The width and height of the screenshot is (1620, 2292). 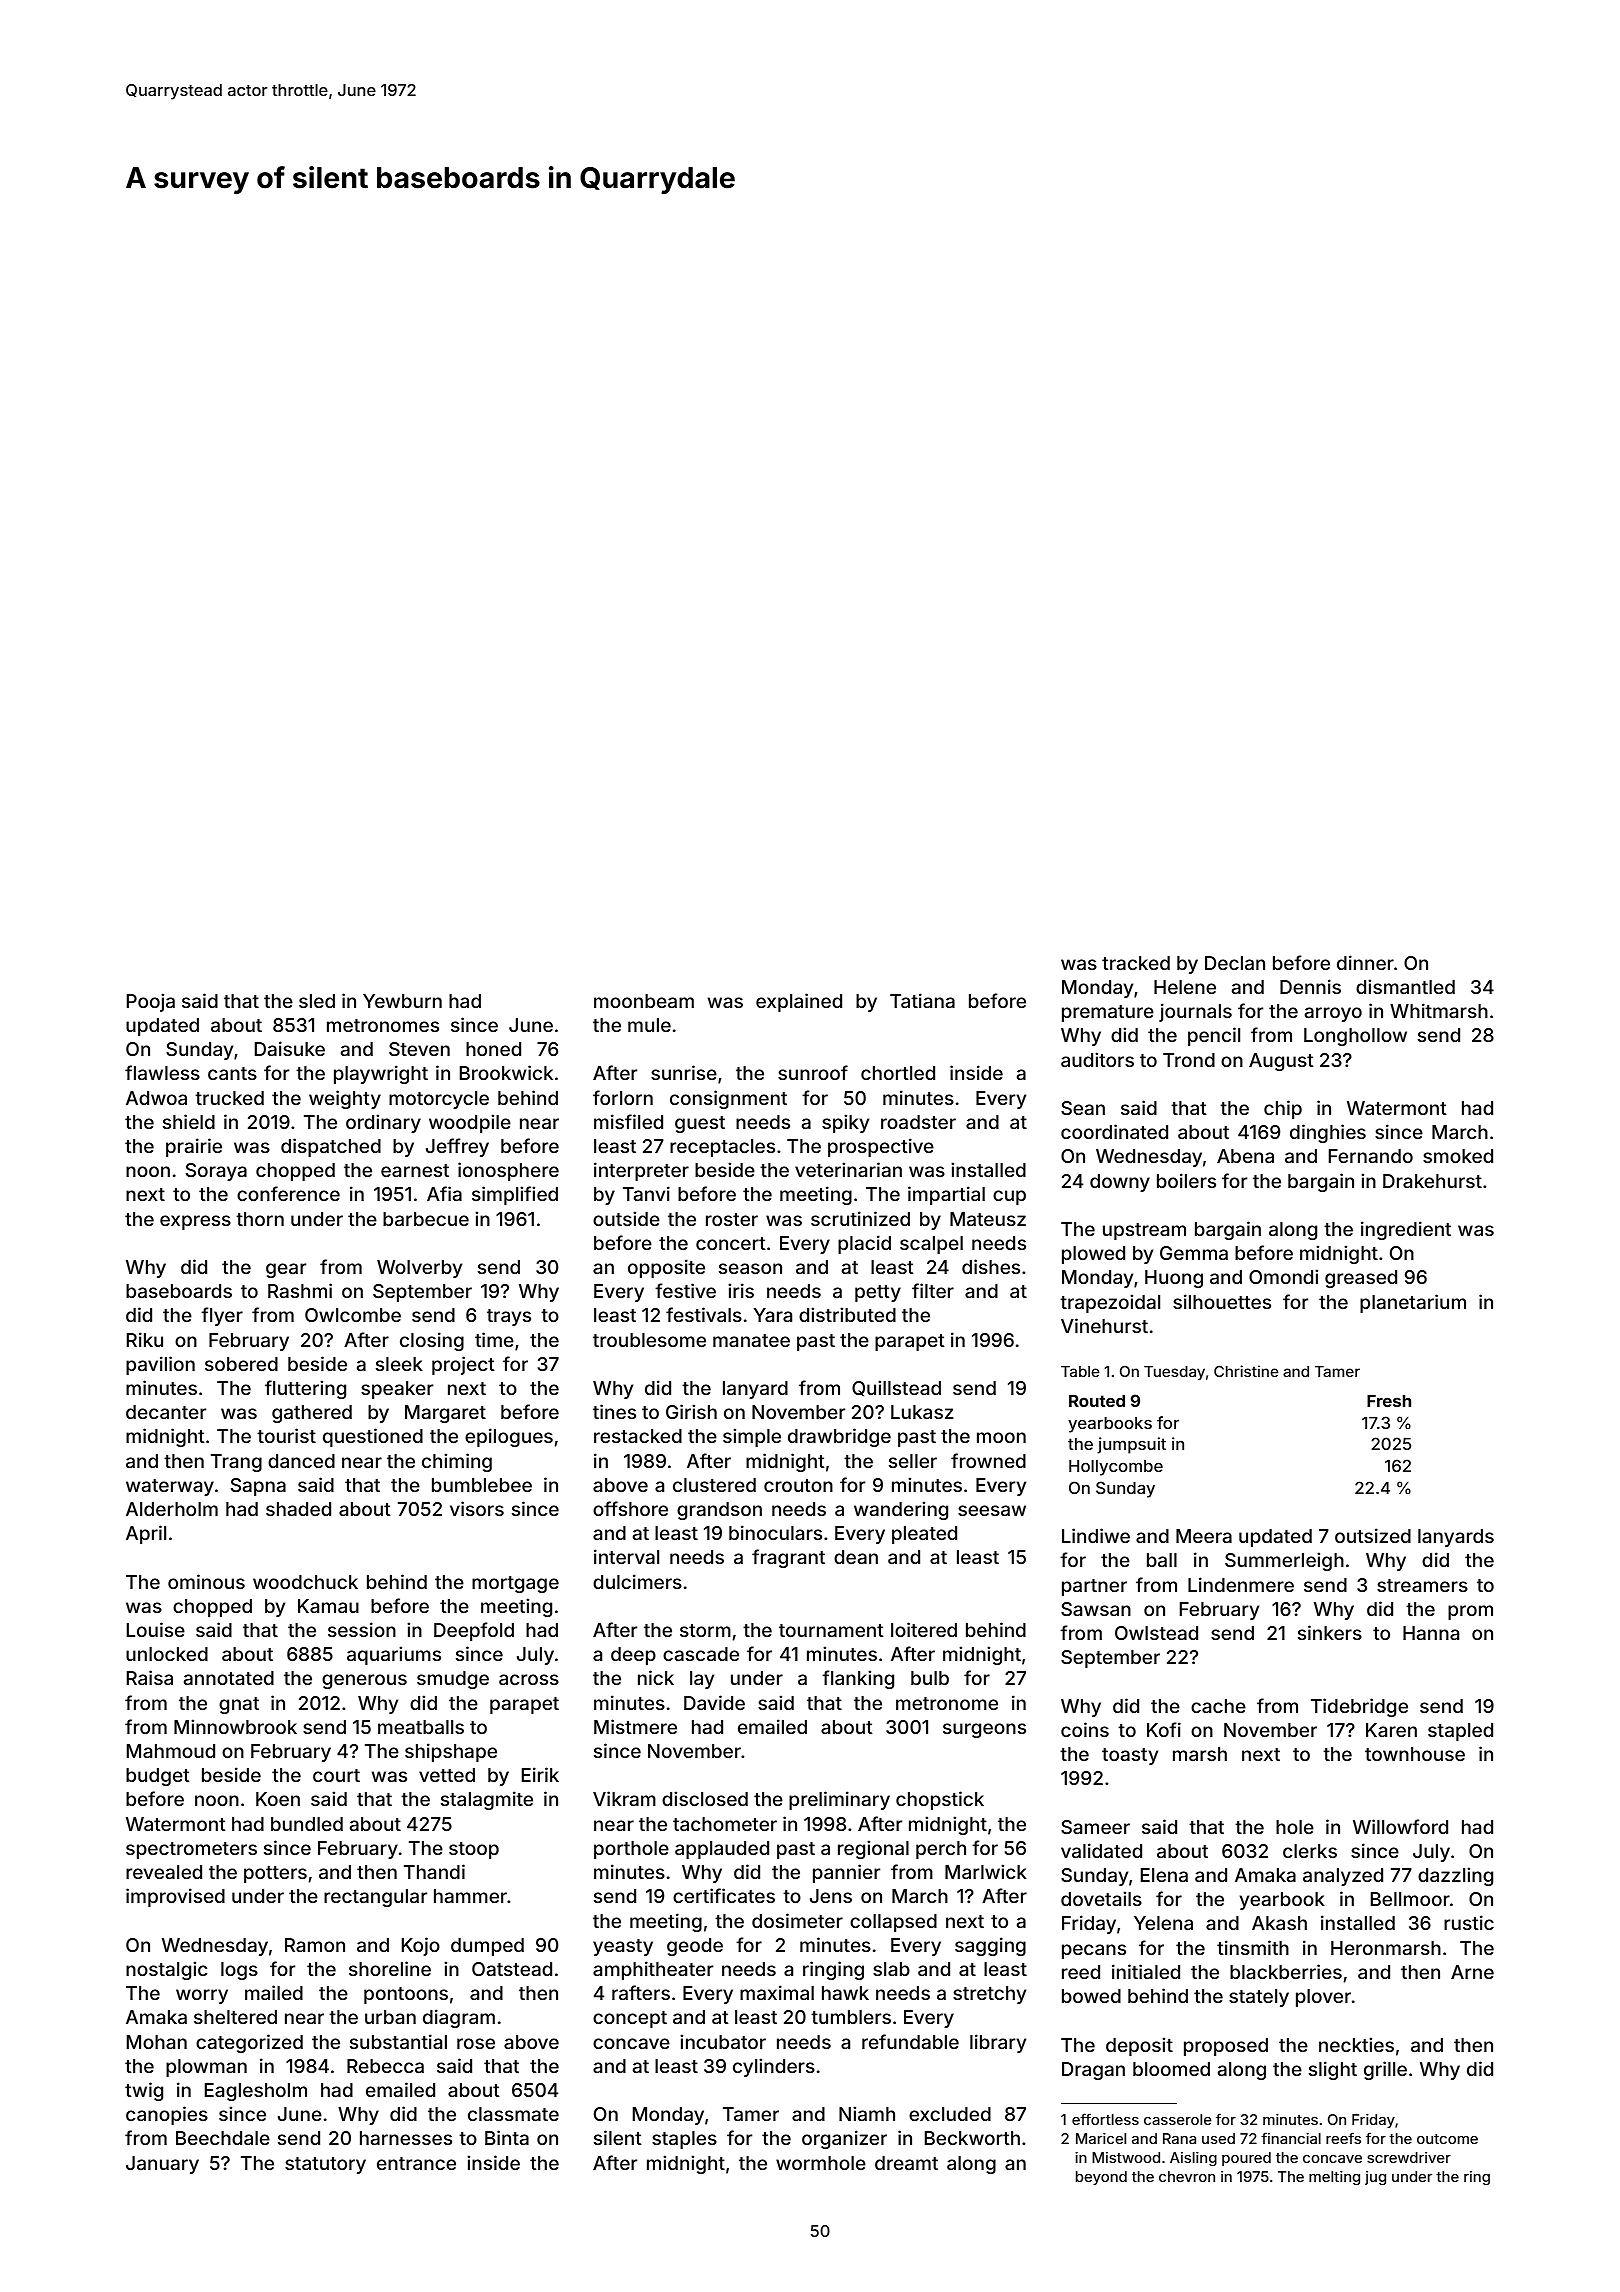 What do you see at coordinates (1096, 1535) in the screenshot?
I see `Lindiwe` at bounding box center [1096, 1535].
